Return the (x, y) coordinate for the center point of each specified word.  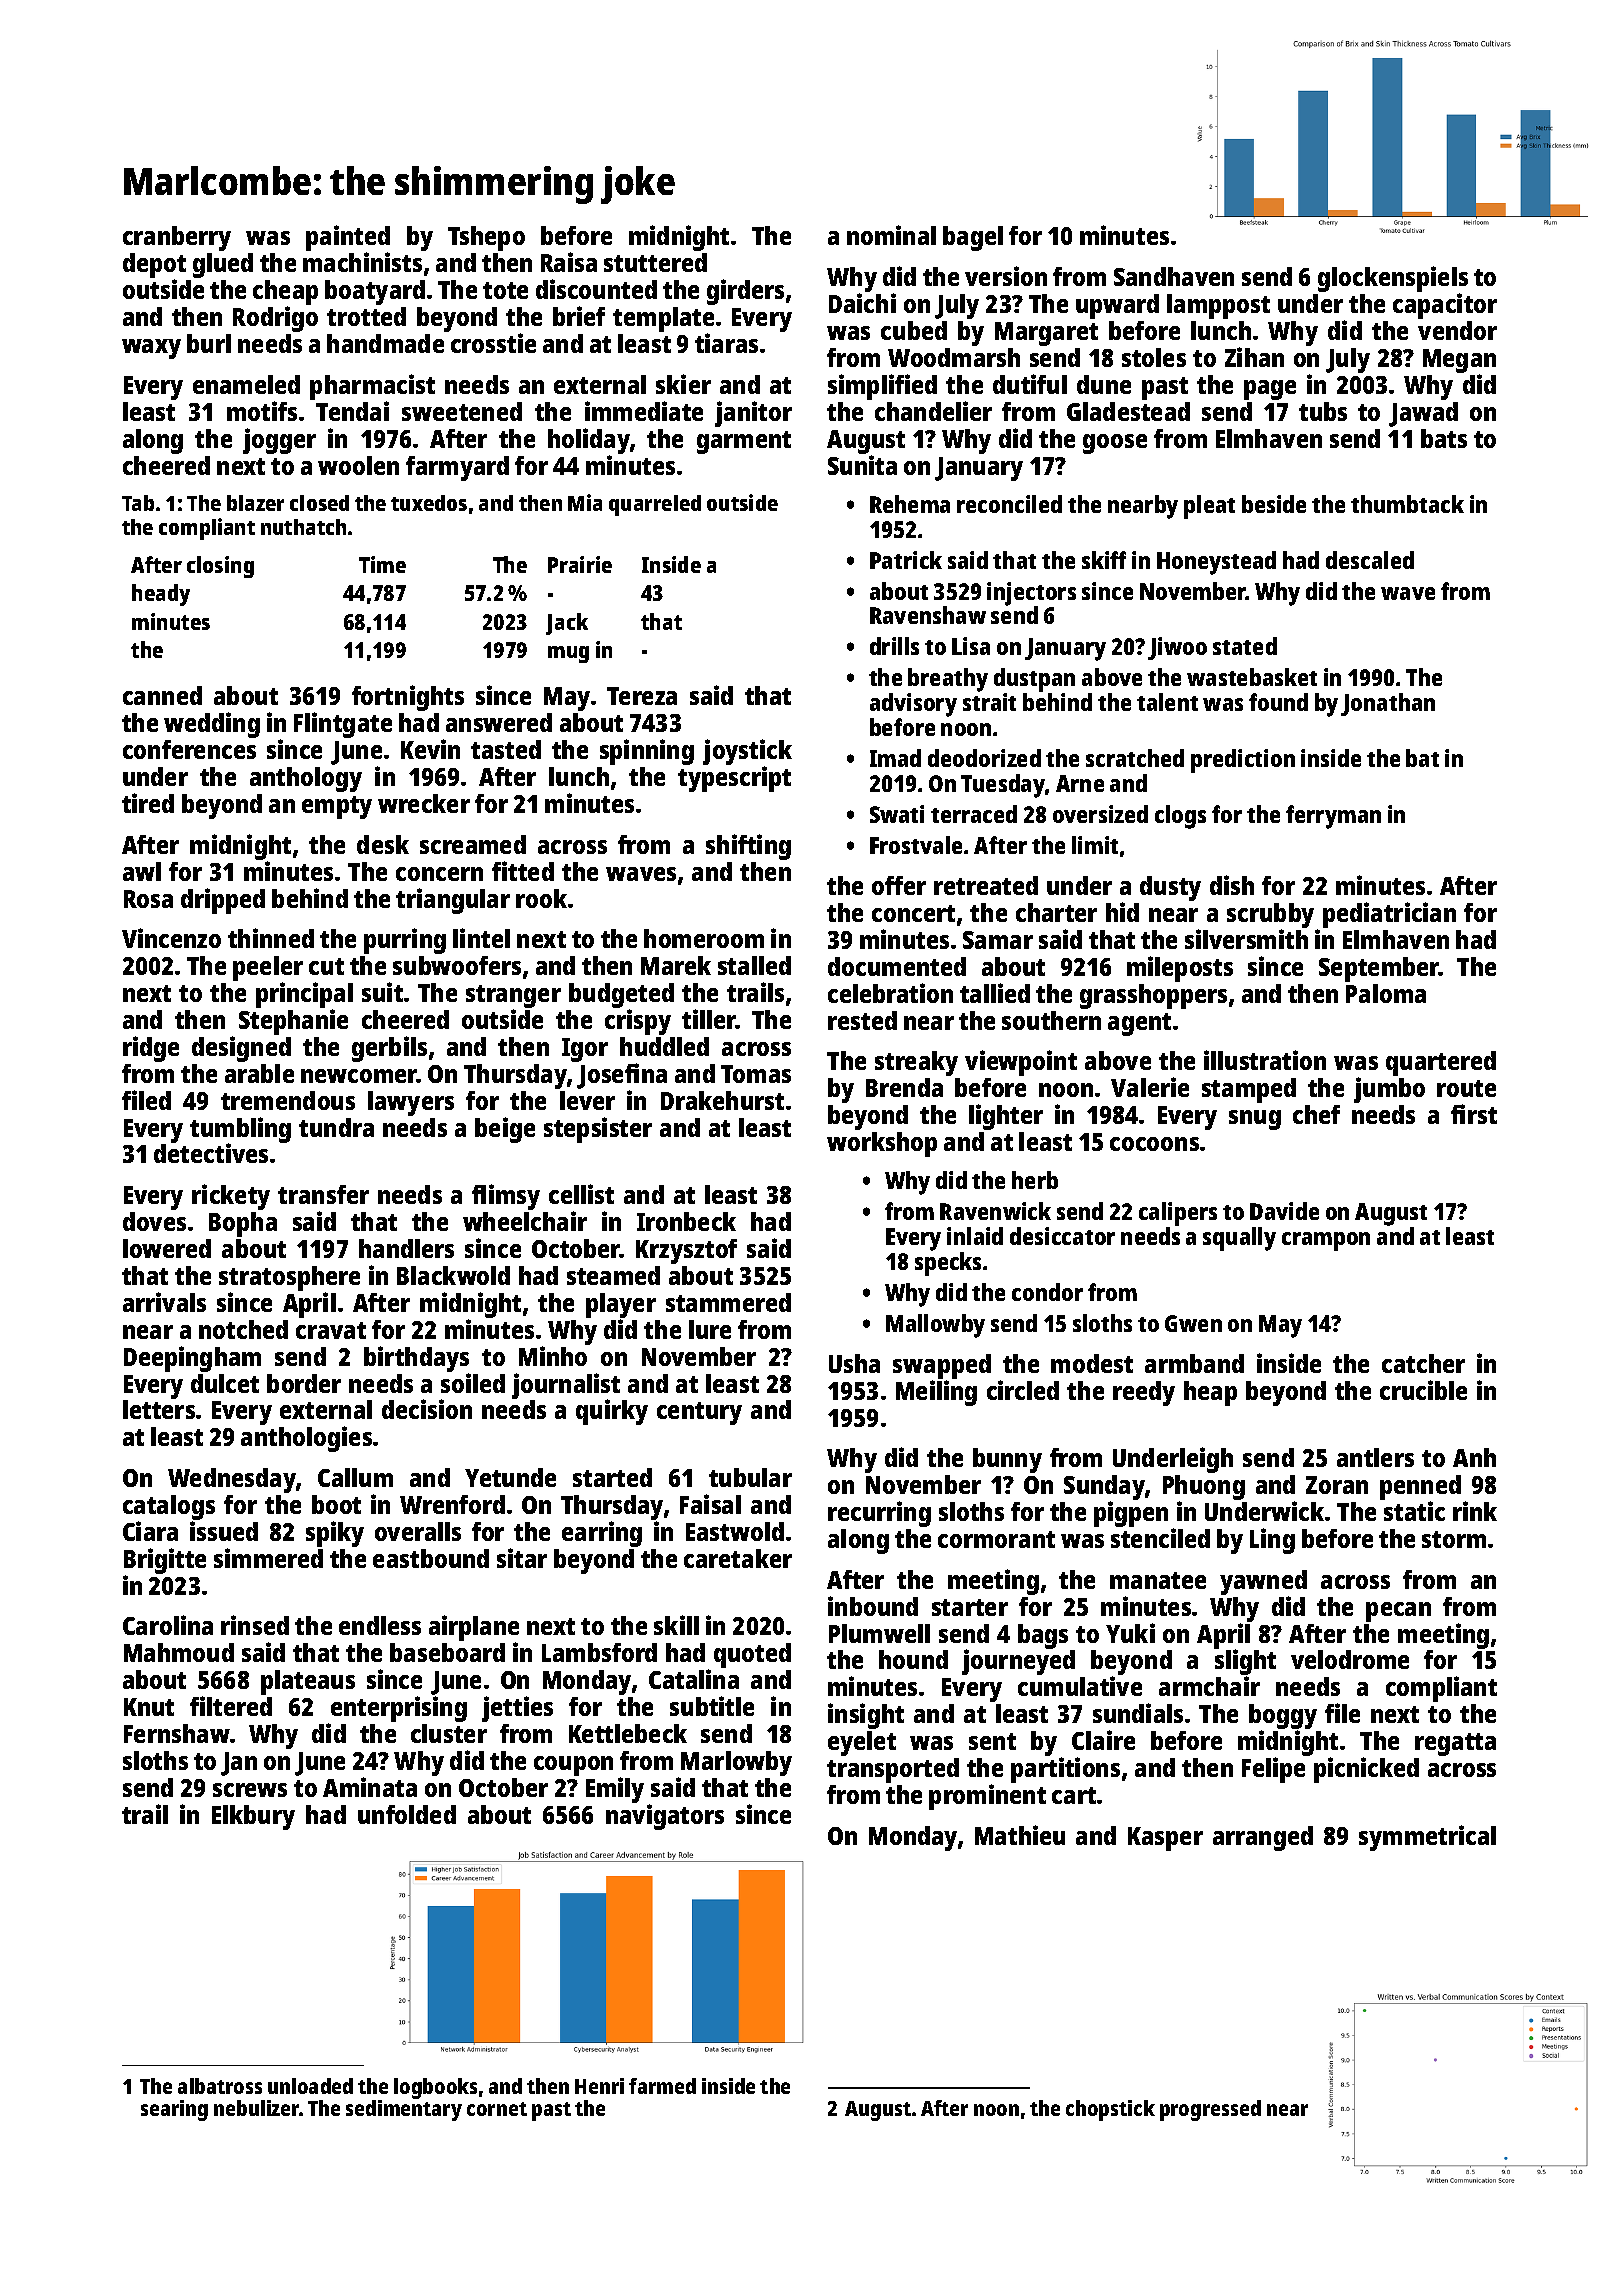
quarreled (655, 505)
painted (348, 239)
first (1474, 1114)
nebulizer (257, 2108)
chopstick (1110, 2110)
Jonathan (1388, 704)
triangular (453, 901)
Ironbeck (686, 1221)
